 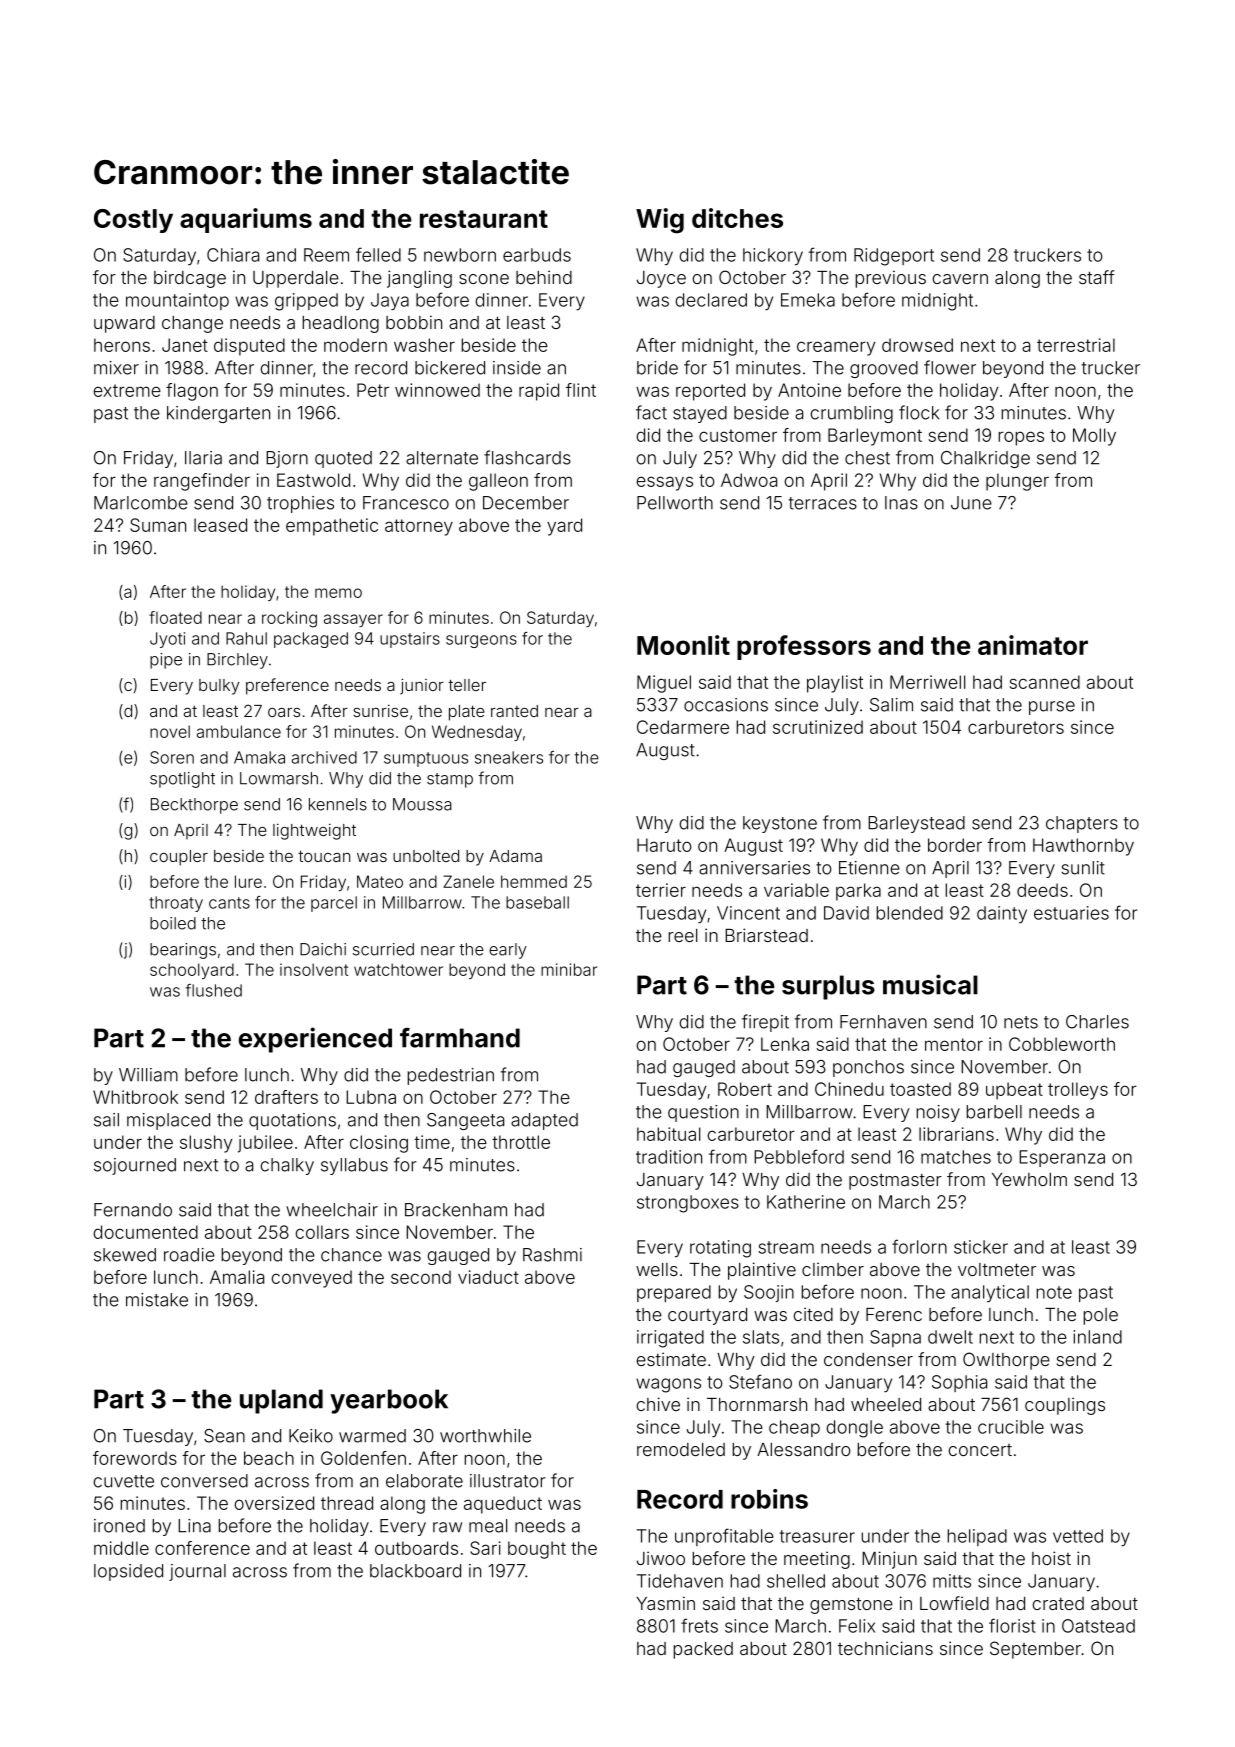 What do you see at coordinates (894, 257) in the page?
I see `Ridgeport` at bounding box center [894, 257].
